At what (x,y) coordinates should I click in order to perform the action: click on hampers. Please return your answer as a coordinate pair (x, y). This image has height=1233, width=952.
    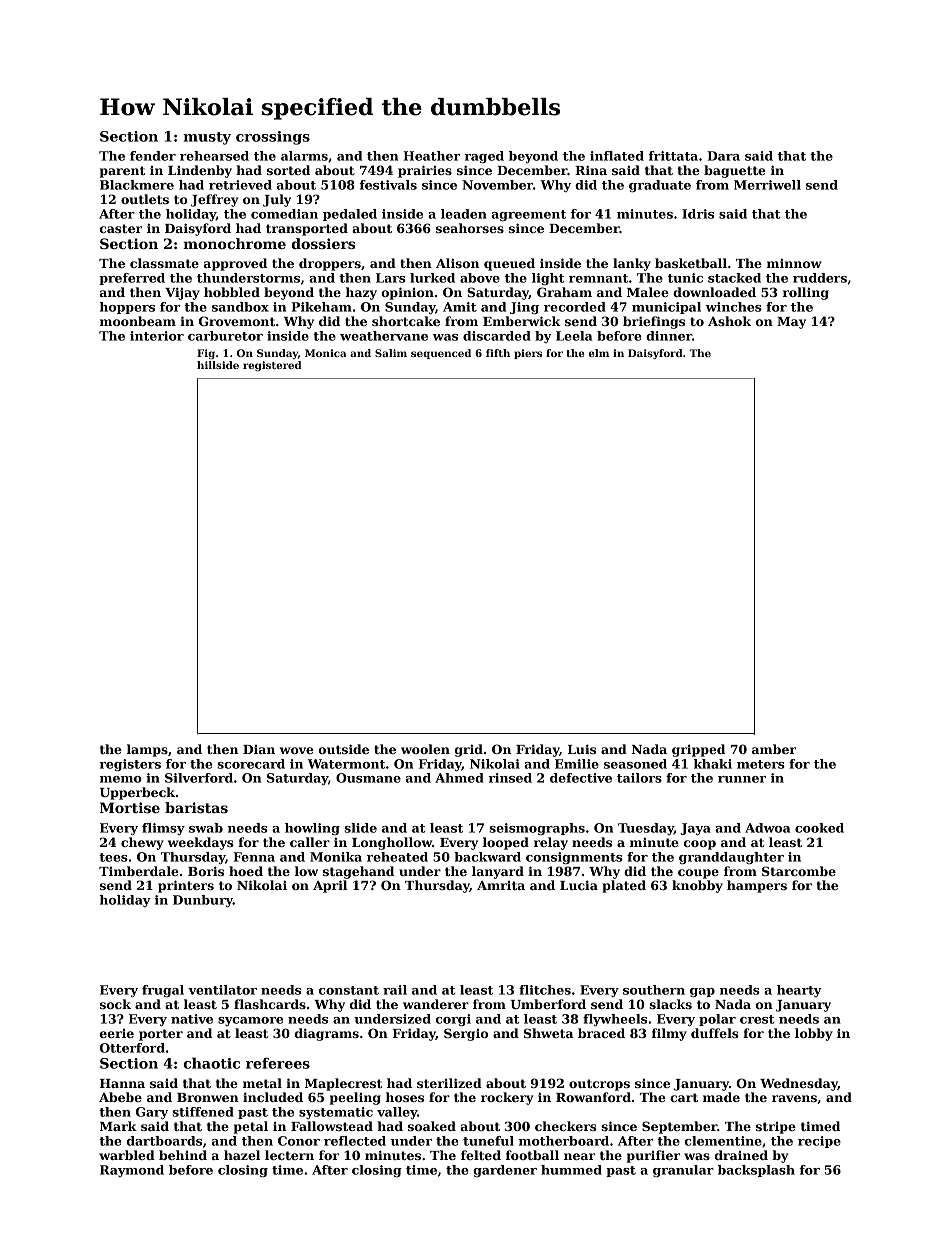
    Looking at the image, I should click on (757, 886).
